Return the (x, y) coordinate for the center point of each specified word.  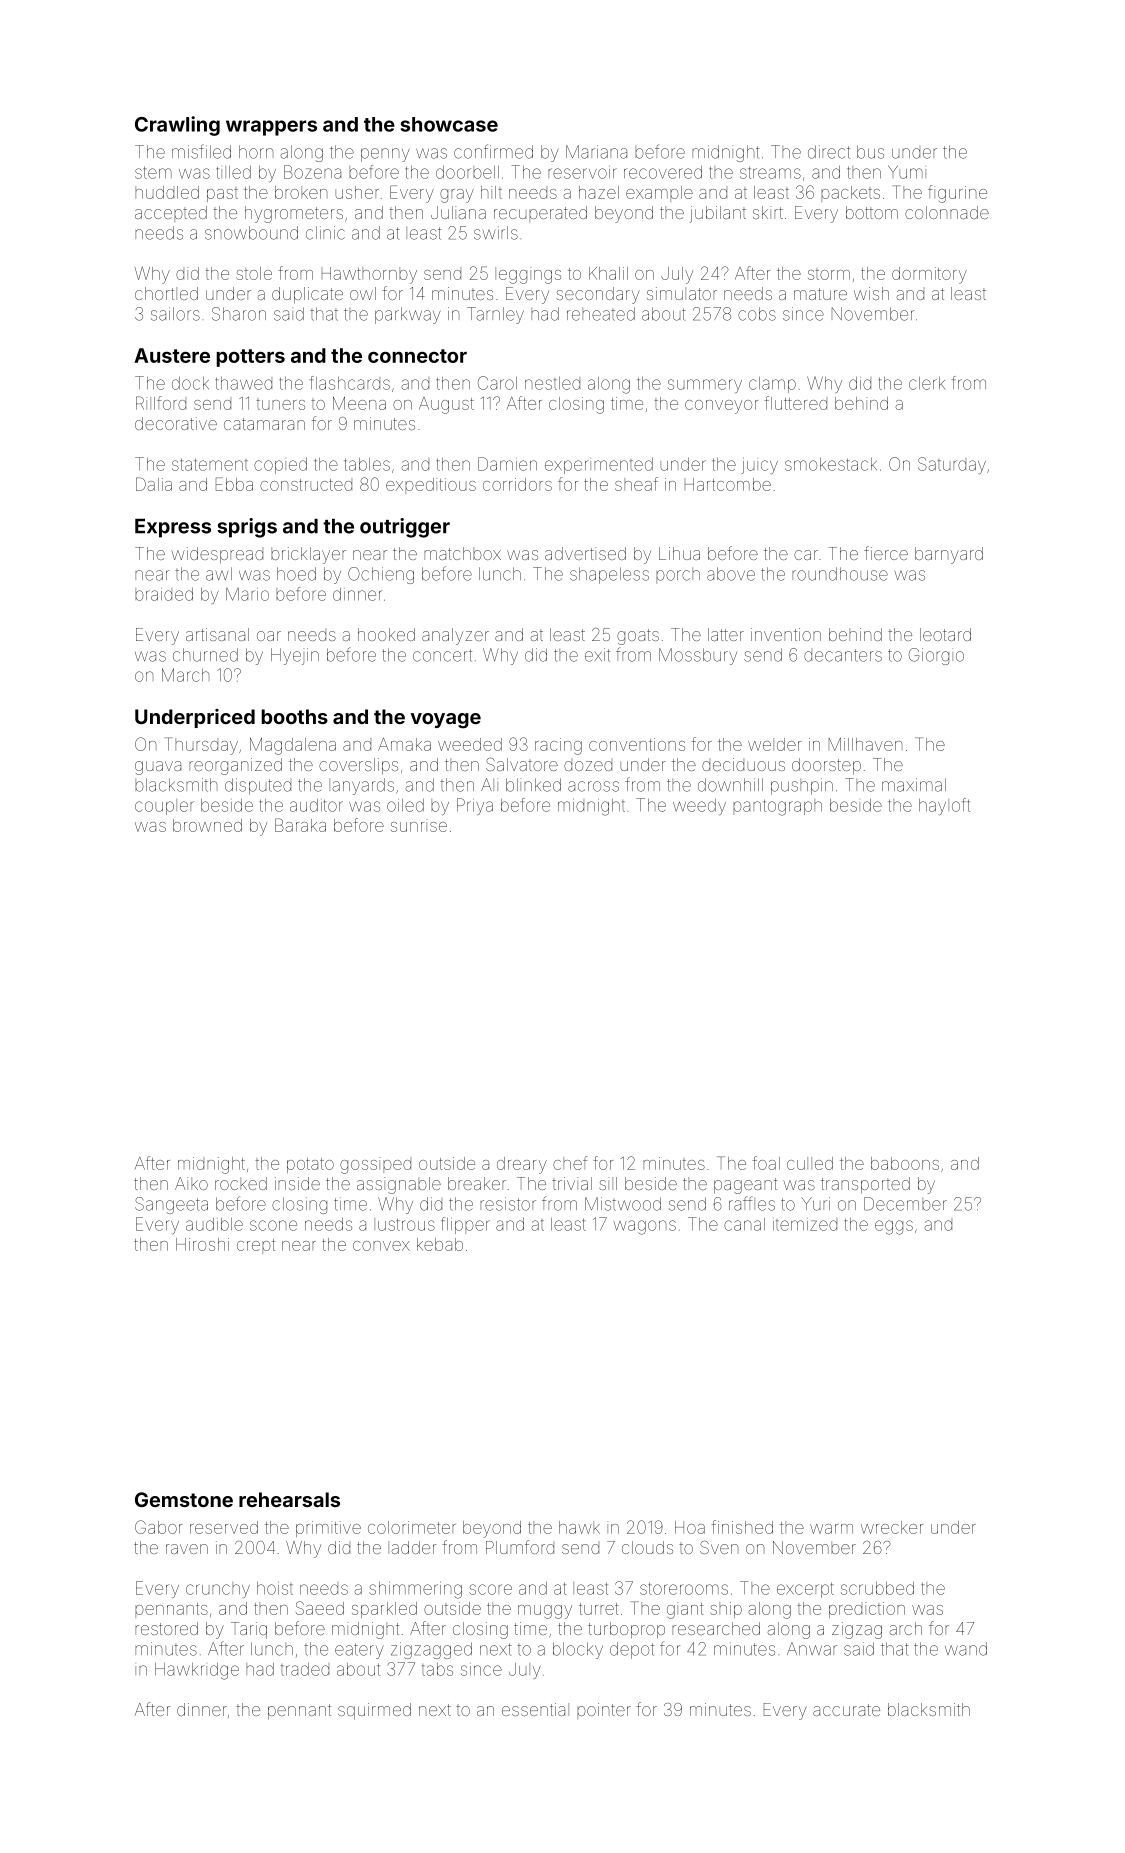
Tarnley (495, 315)
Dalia (154, 484)
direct (829, 152)
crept (256, 1246)
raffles (752, 1203)
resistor (508, 1204)
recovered (663, 172)
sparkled (384, 1610)
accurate (846, 1710)
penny (385, 155)
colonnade (947, 212)
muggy (545, 1612)
